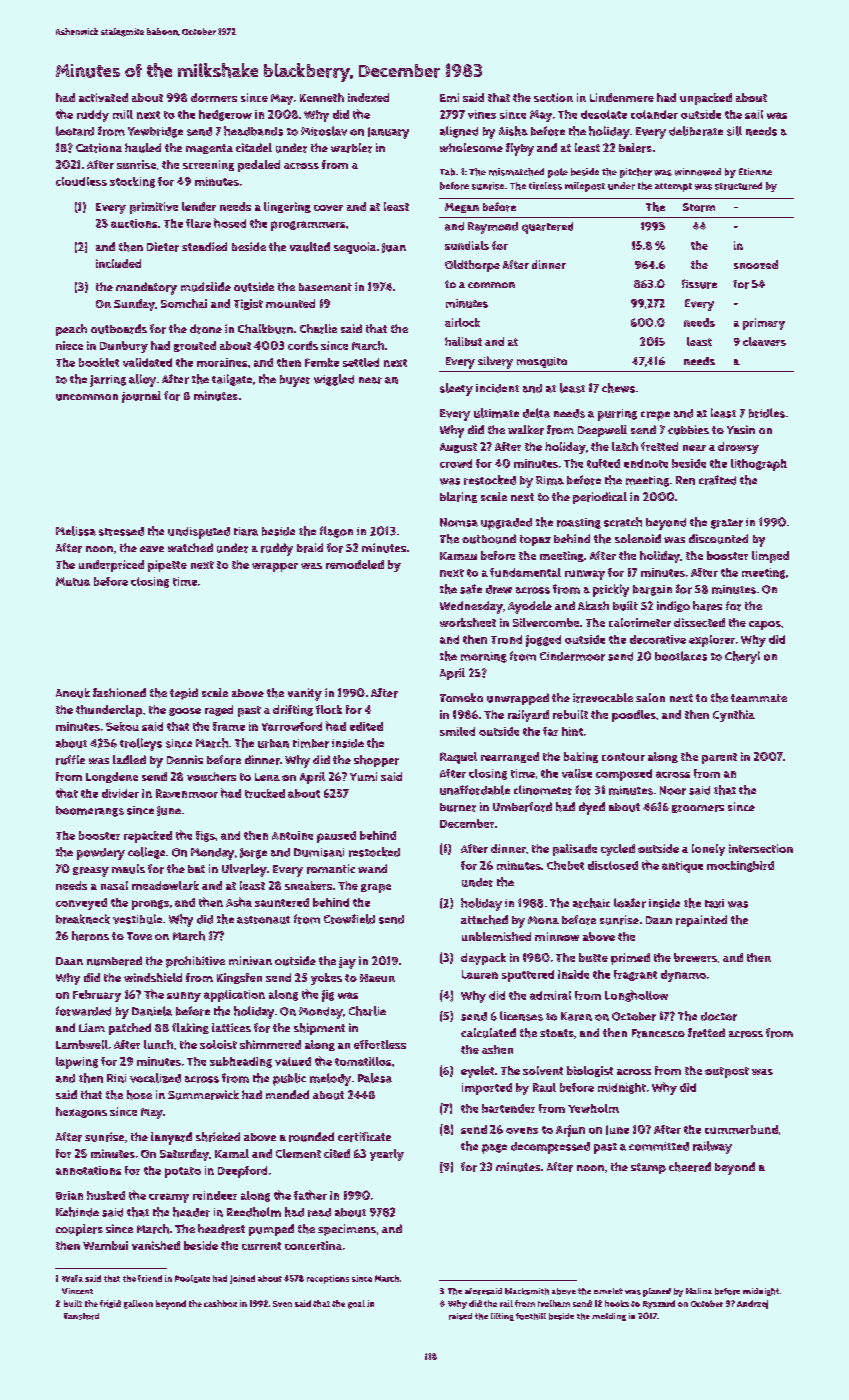 This document has height=1400, width=849. Describe the element at coordinates (75, 131) in the document. I see `leotard` at that location.
